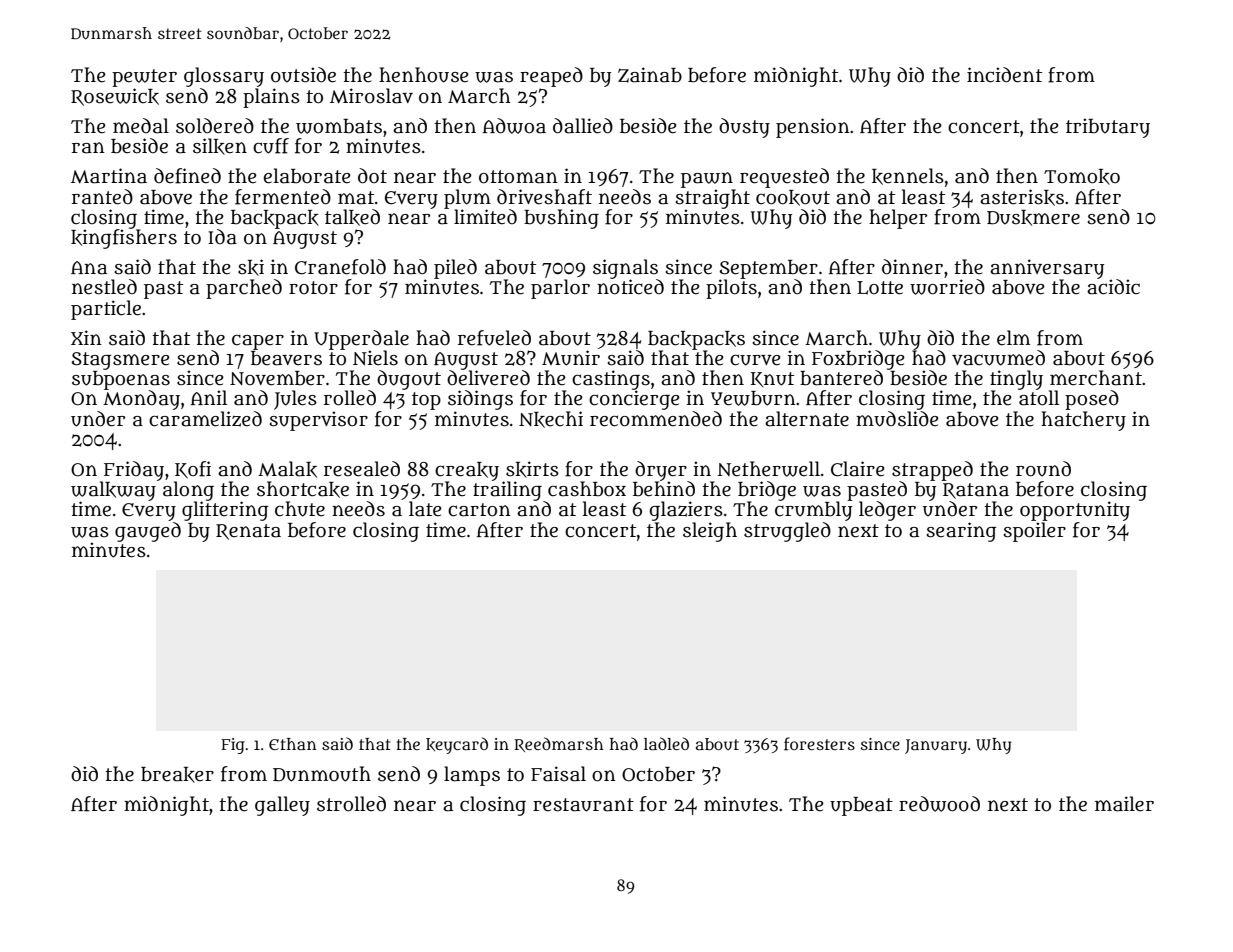  What do you see at coordinates (303, 489) in the screenshot?
I see `shortcake` at bounding box center [303, 489].
